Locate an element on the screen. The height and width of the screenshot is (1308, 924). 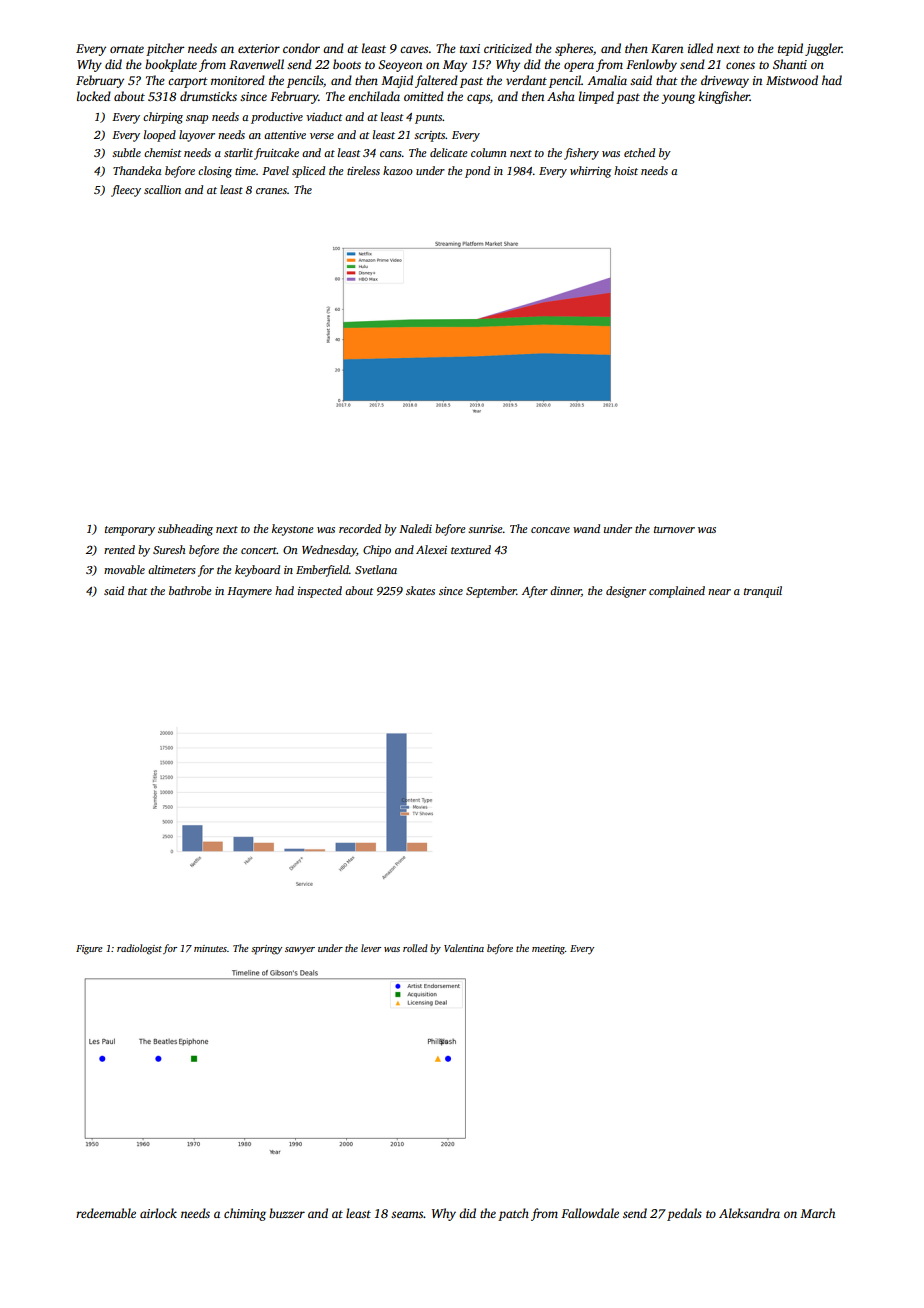
complained is located at coordinates (677, 592).
